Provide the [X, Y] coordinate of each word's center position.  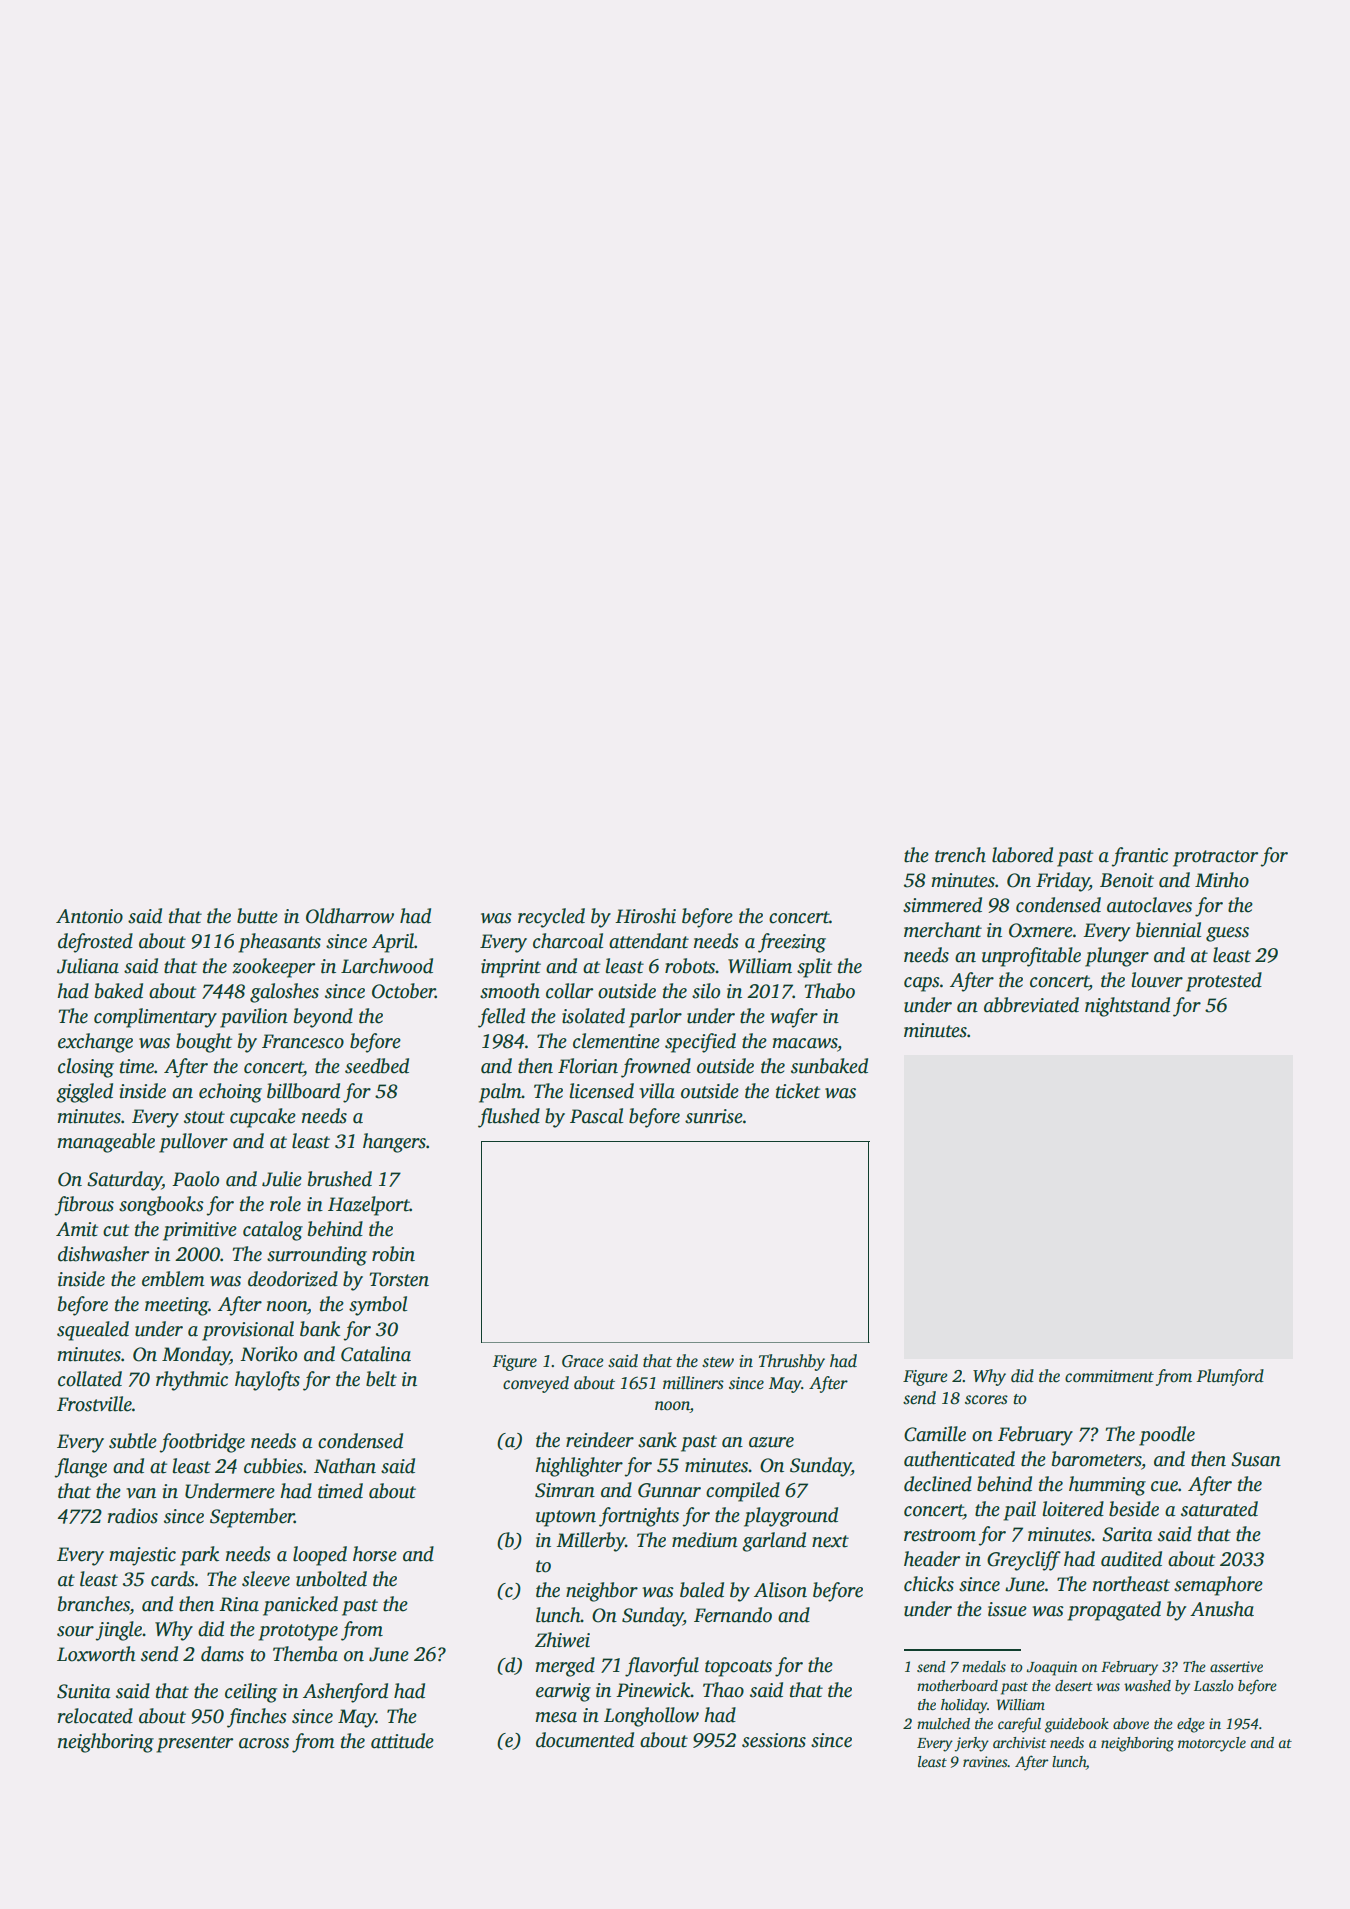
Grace [583, 1361]
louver [1157, 980]
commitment [1109, 1376]
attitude [402, 1741]
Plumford [1230, 1377]
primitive [200, 1231]
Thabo [830, 991]
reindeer [600, 1440]
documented [585, 1740]
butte [257, 916]
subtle [133, 1441]
